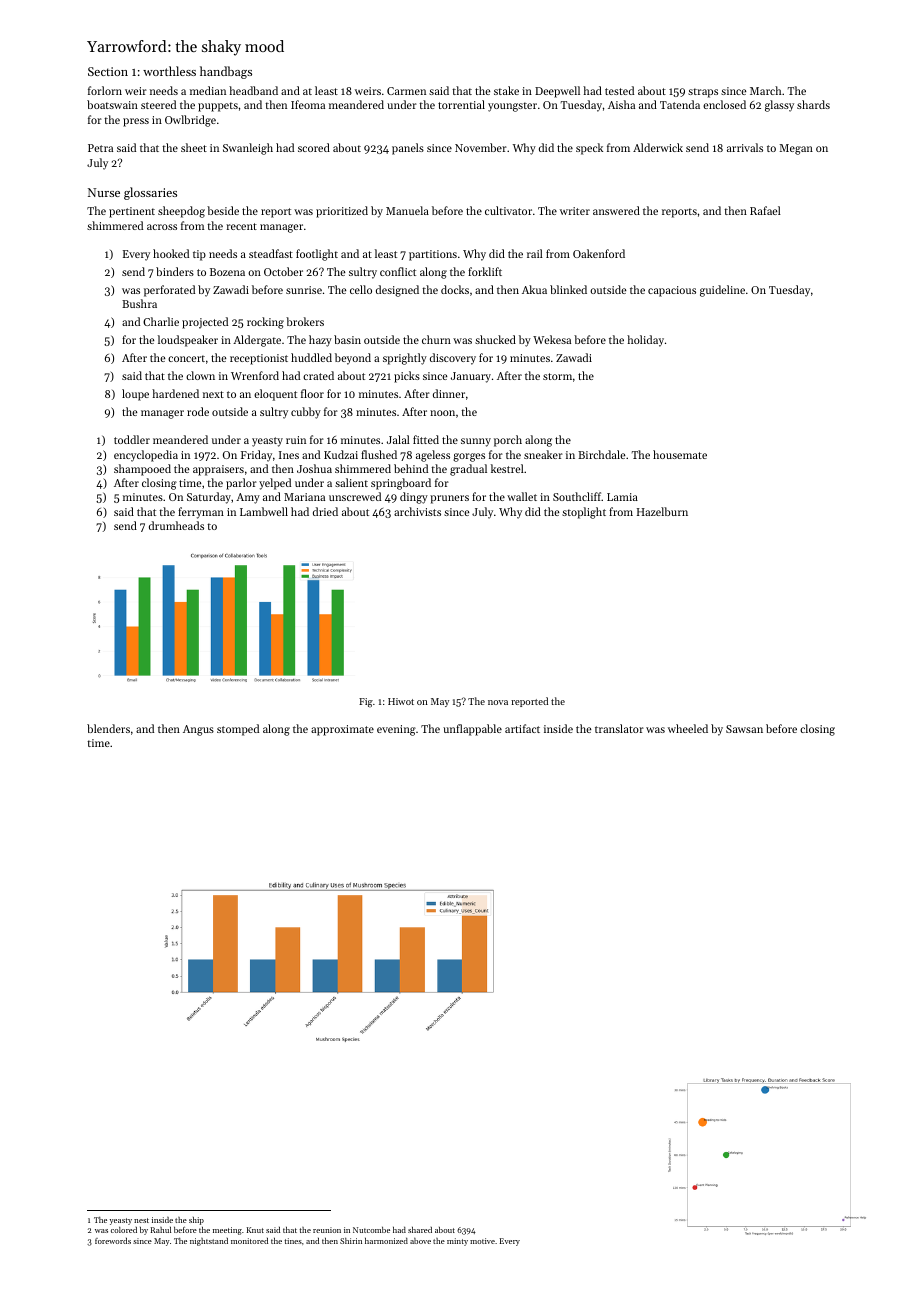 This screenshot has height=1308, width=924. I want to click on Deepwell, so click(557, 92).
